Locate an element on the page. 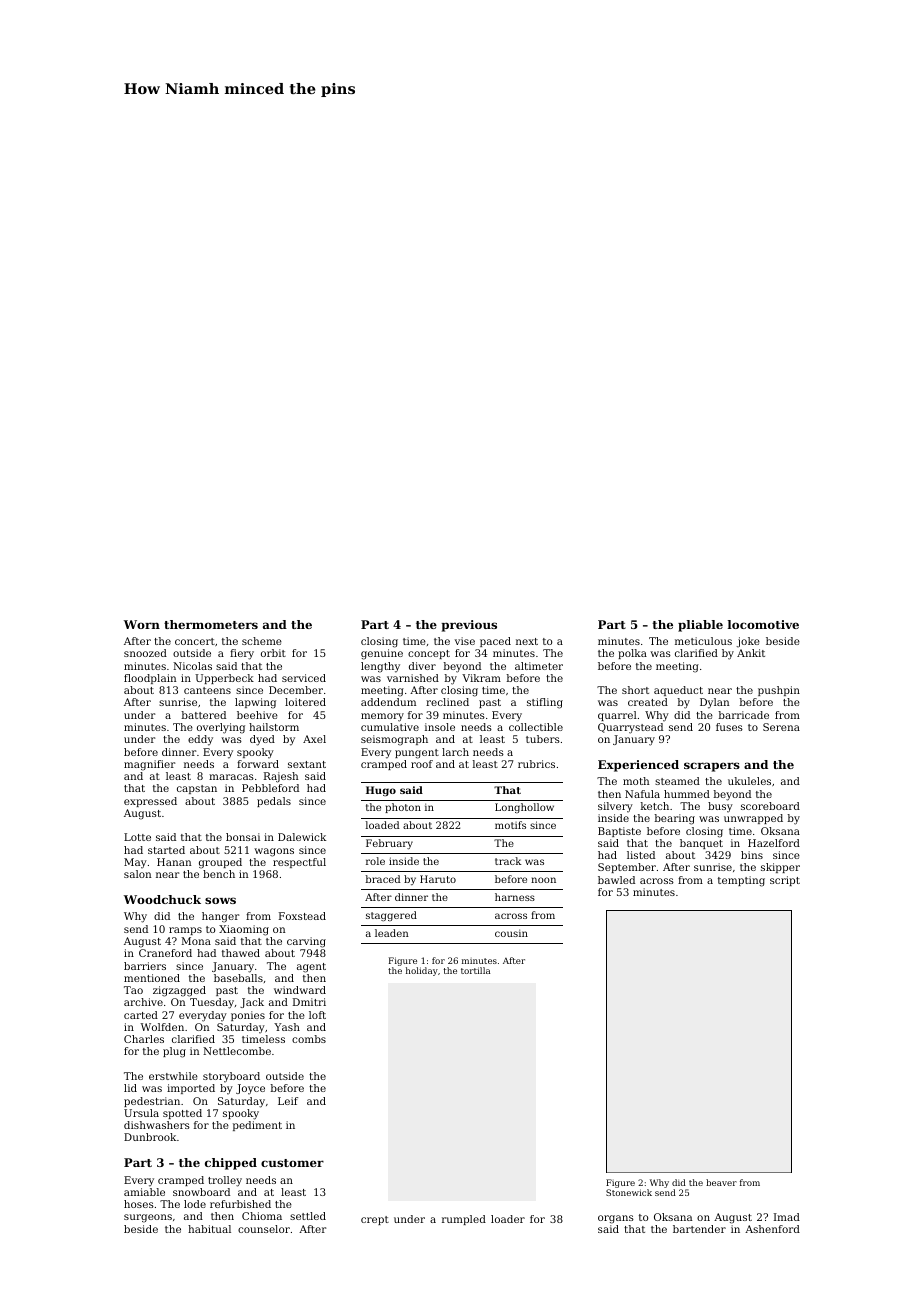 The width and height of the page is (924, 1308). pliable is located at coordinates (700, 626).
